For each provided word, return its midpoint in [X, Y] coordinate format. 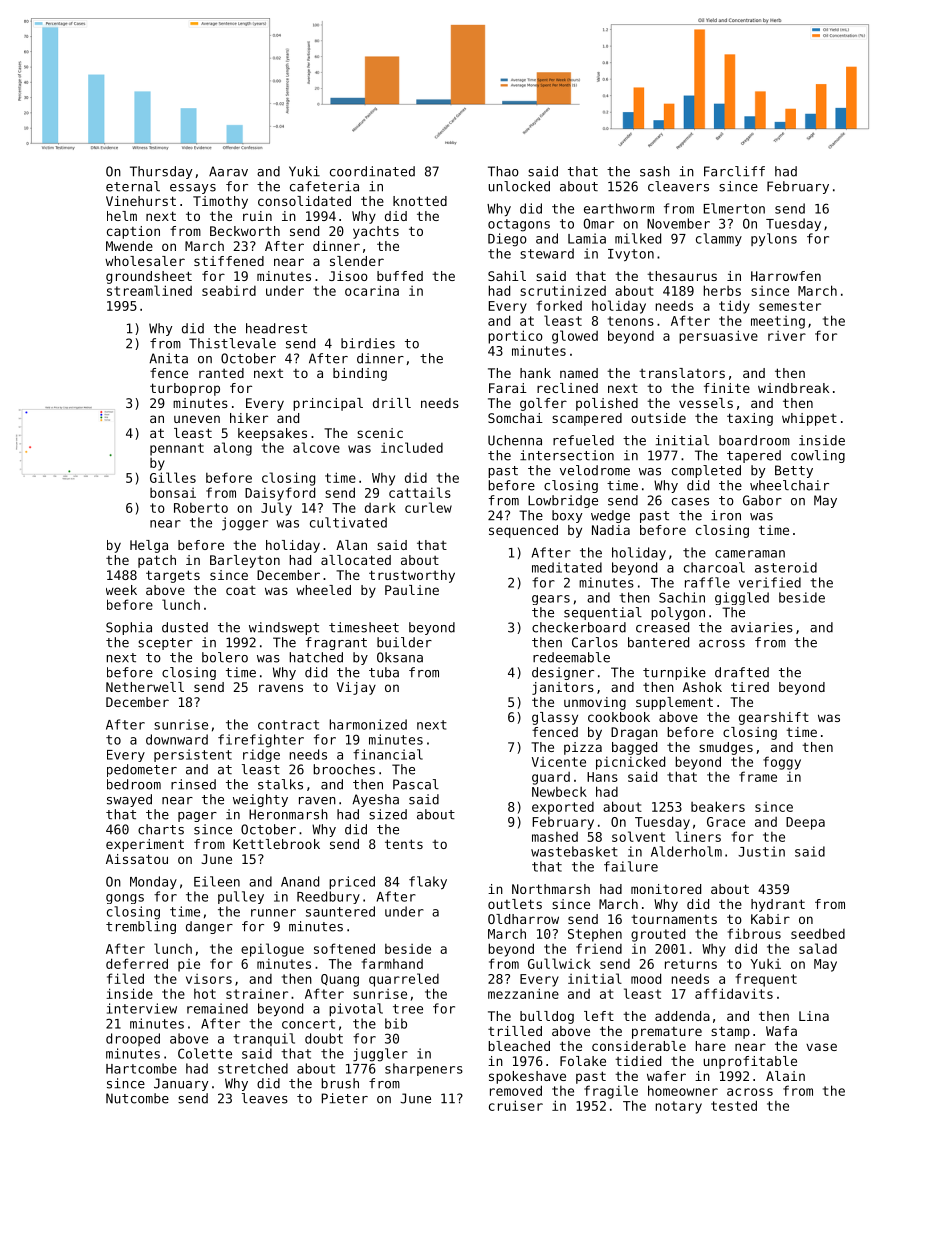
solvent [638, 836]
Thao [503, 171]
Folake [583, 1061]
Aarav [228, 171]
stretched [253, 1068]
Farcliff [734, 171]
